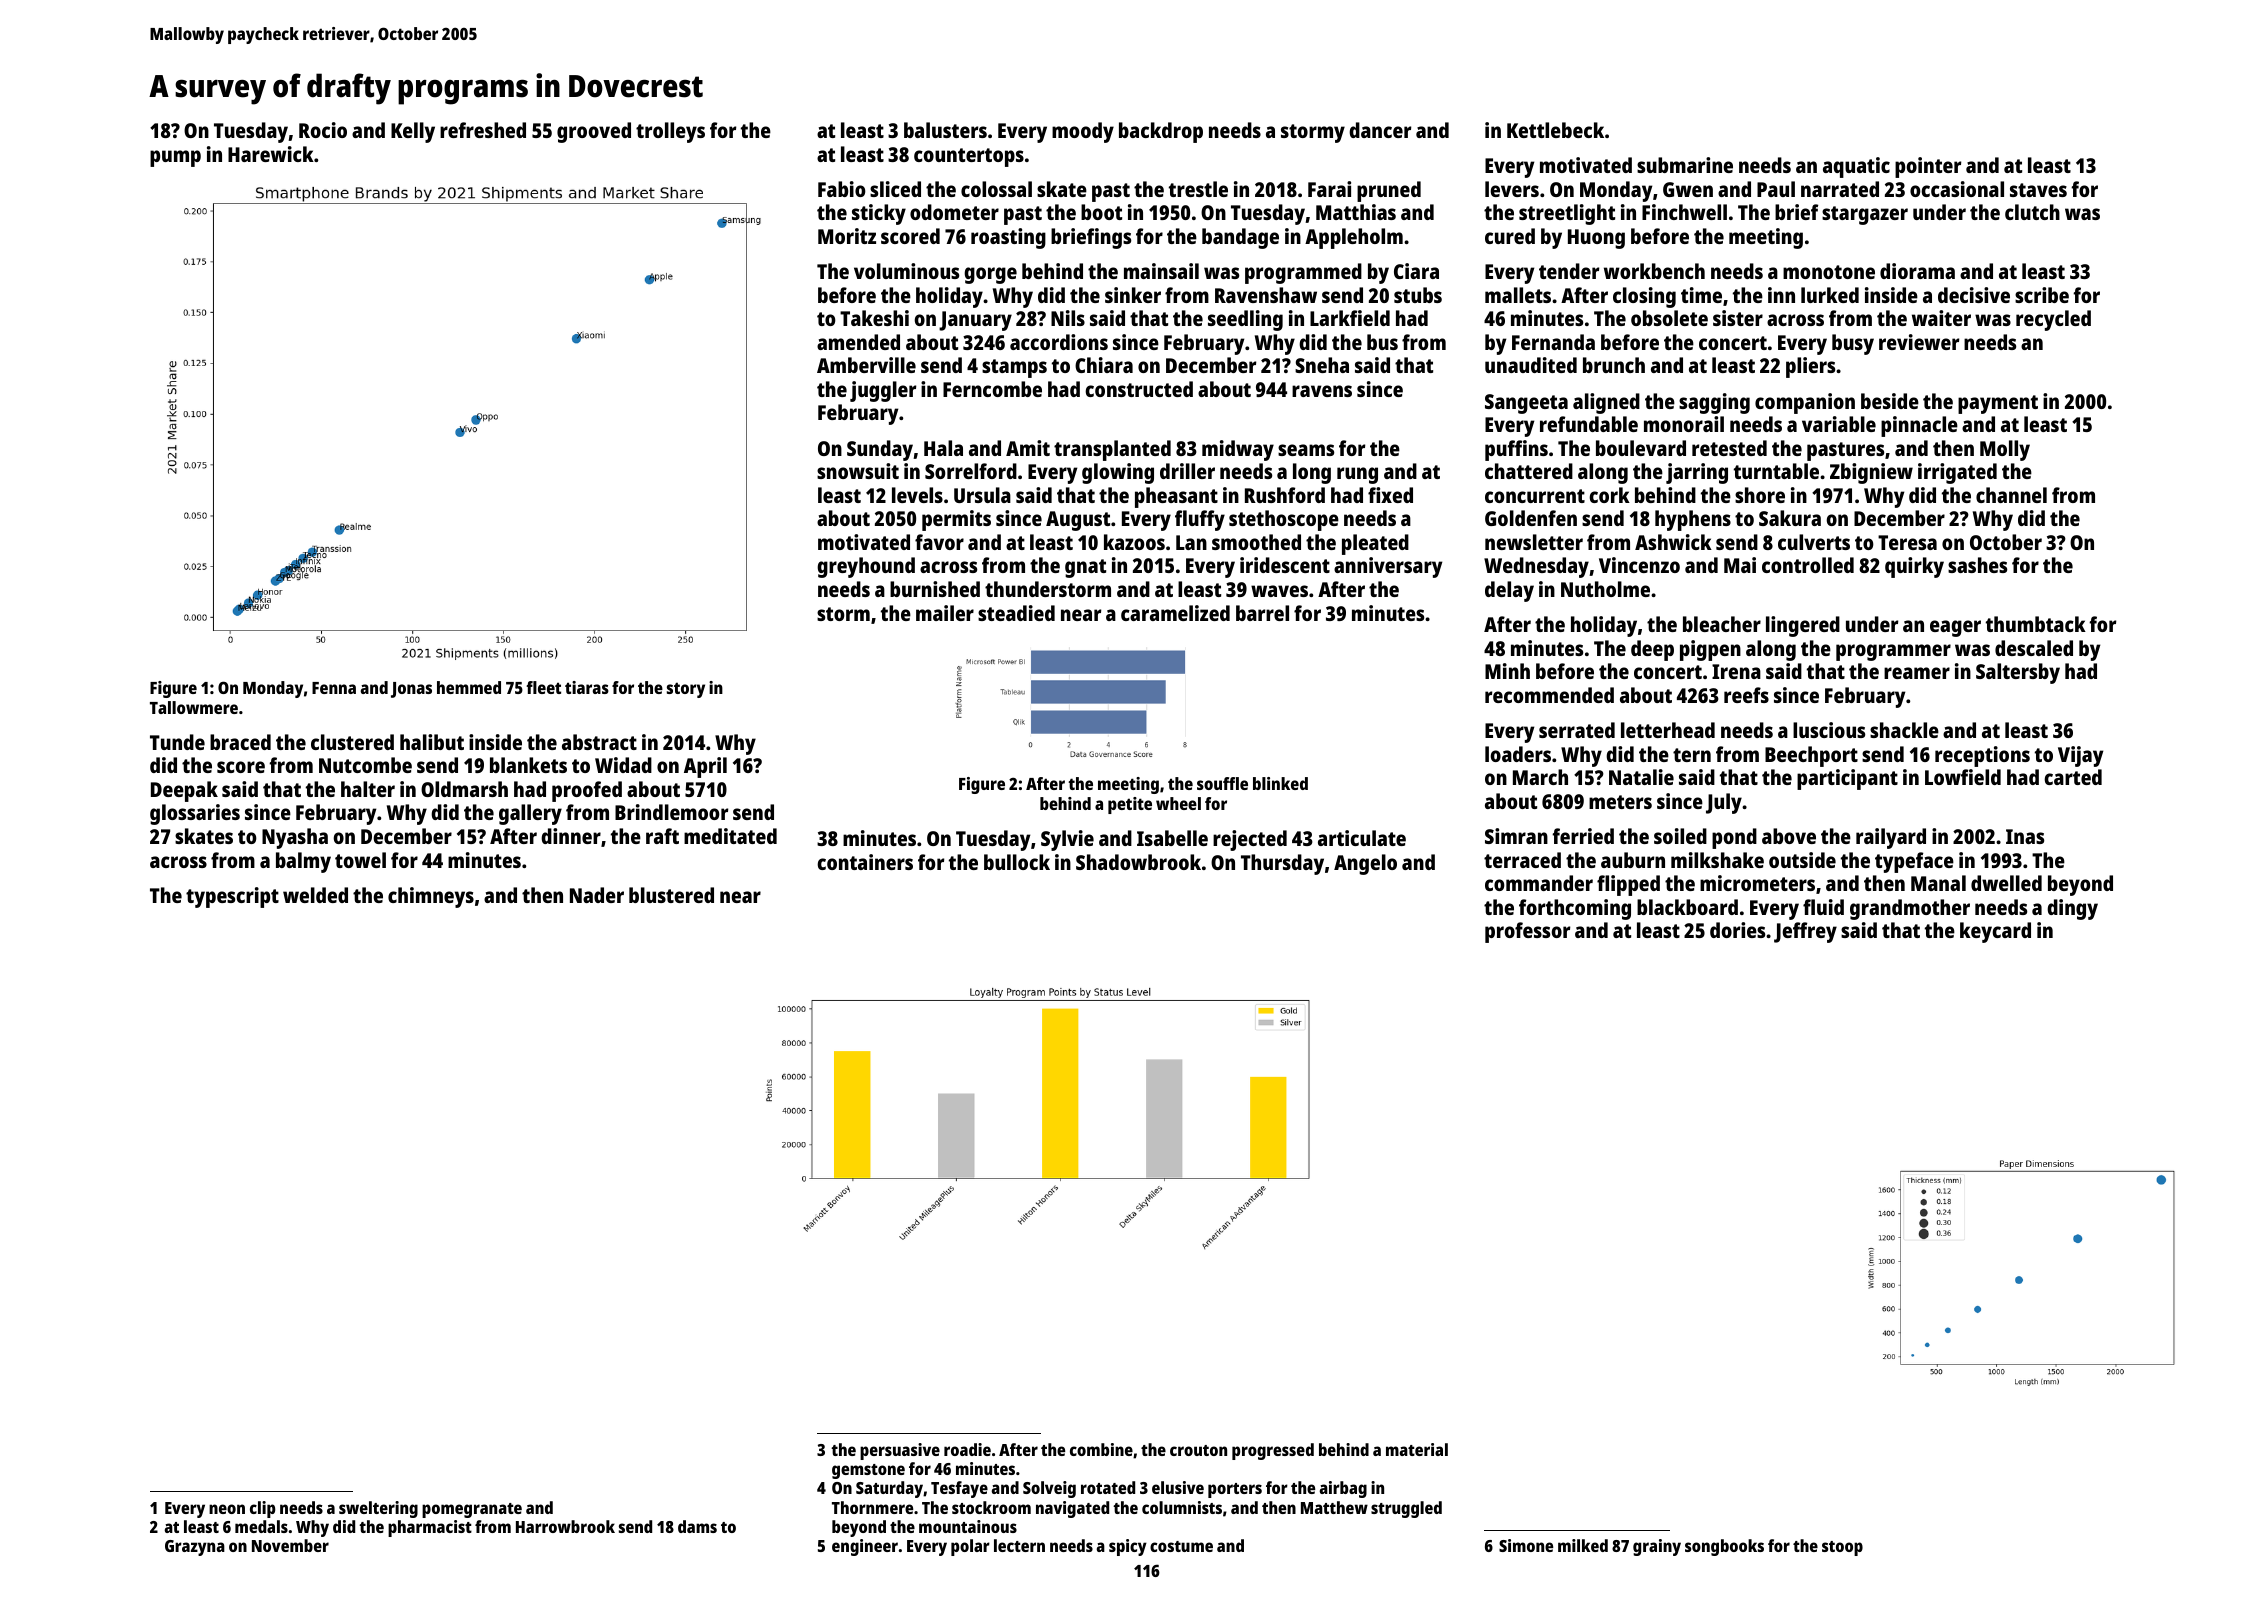 The height and width of the screenshot is (1603, 2267). What do you see at coordinates (967, 1449) in the screenshot?
I see `roadie` at bounding box center [967, 1449].
